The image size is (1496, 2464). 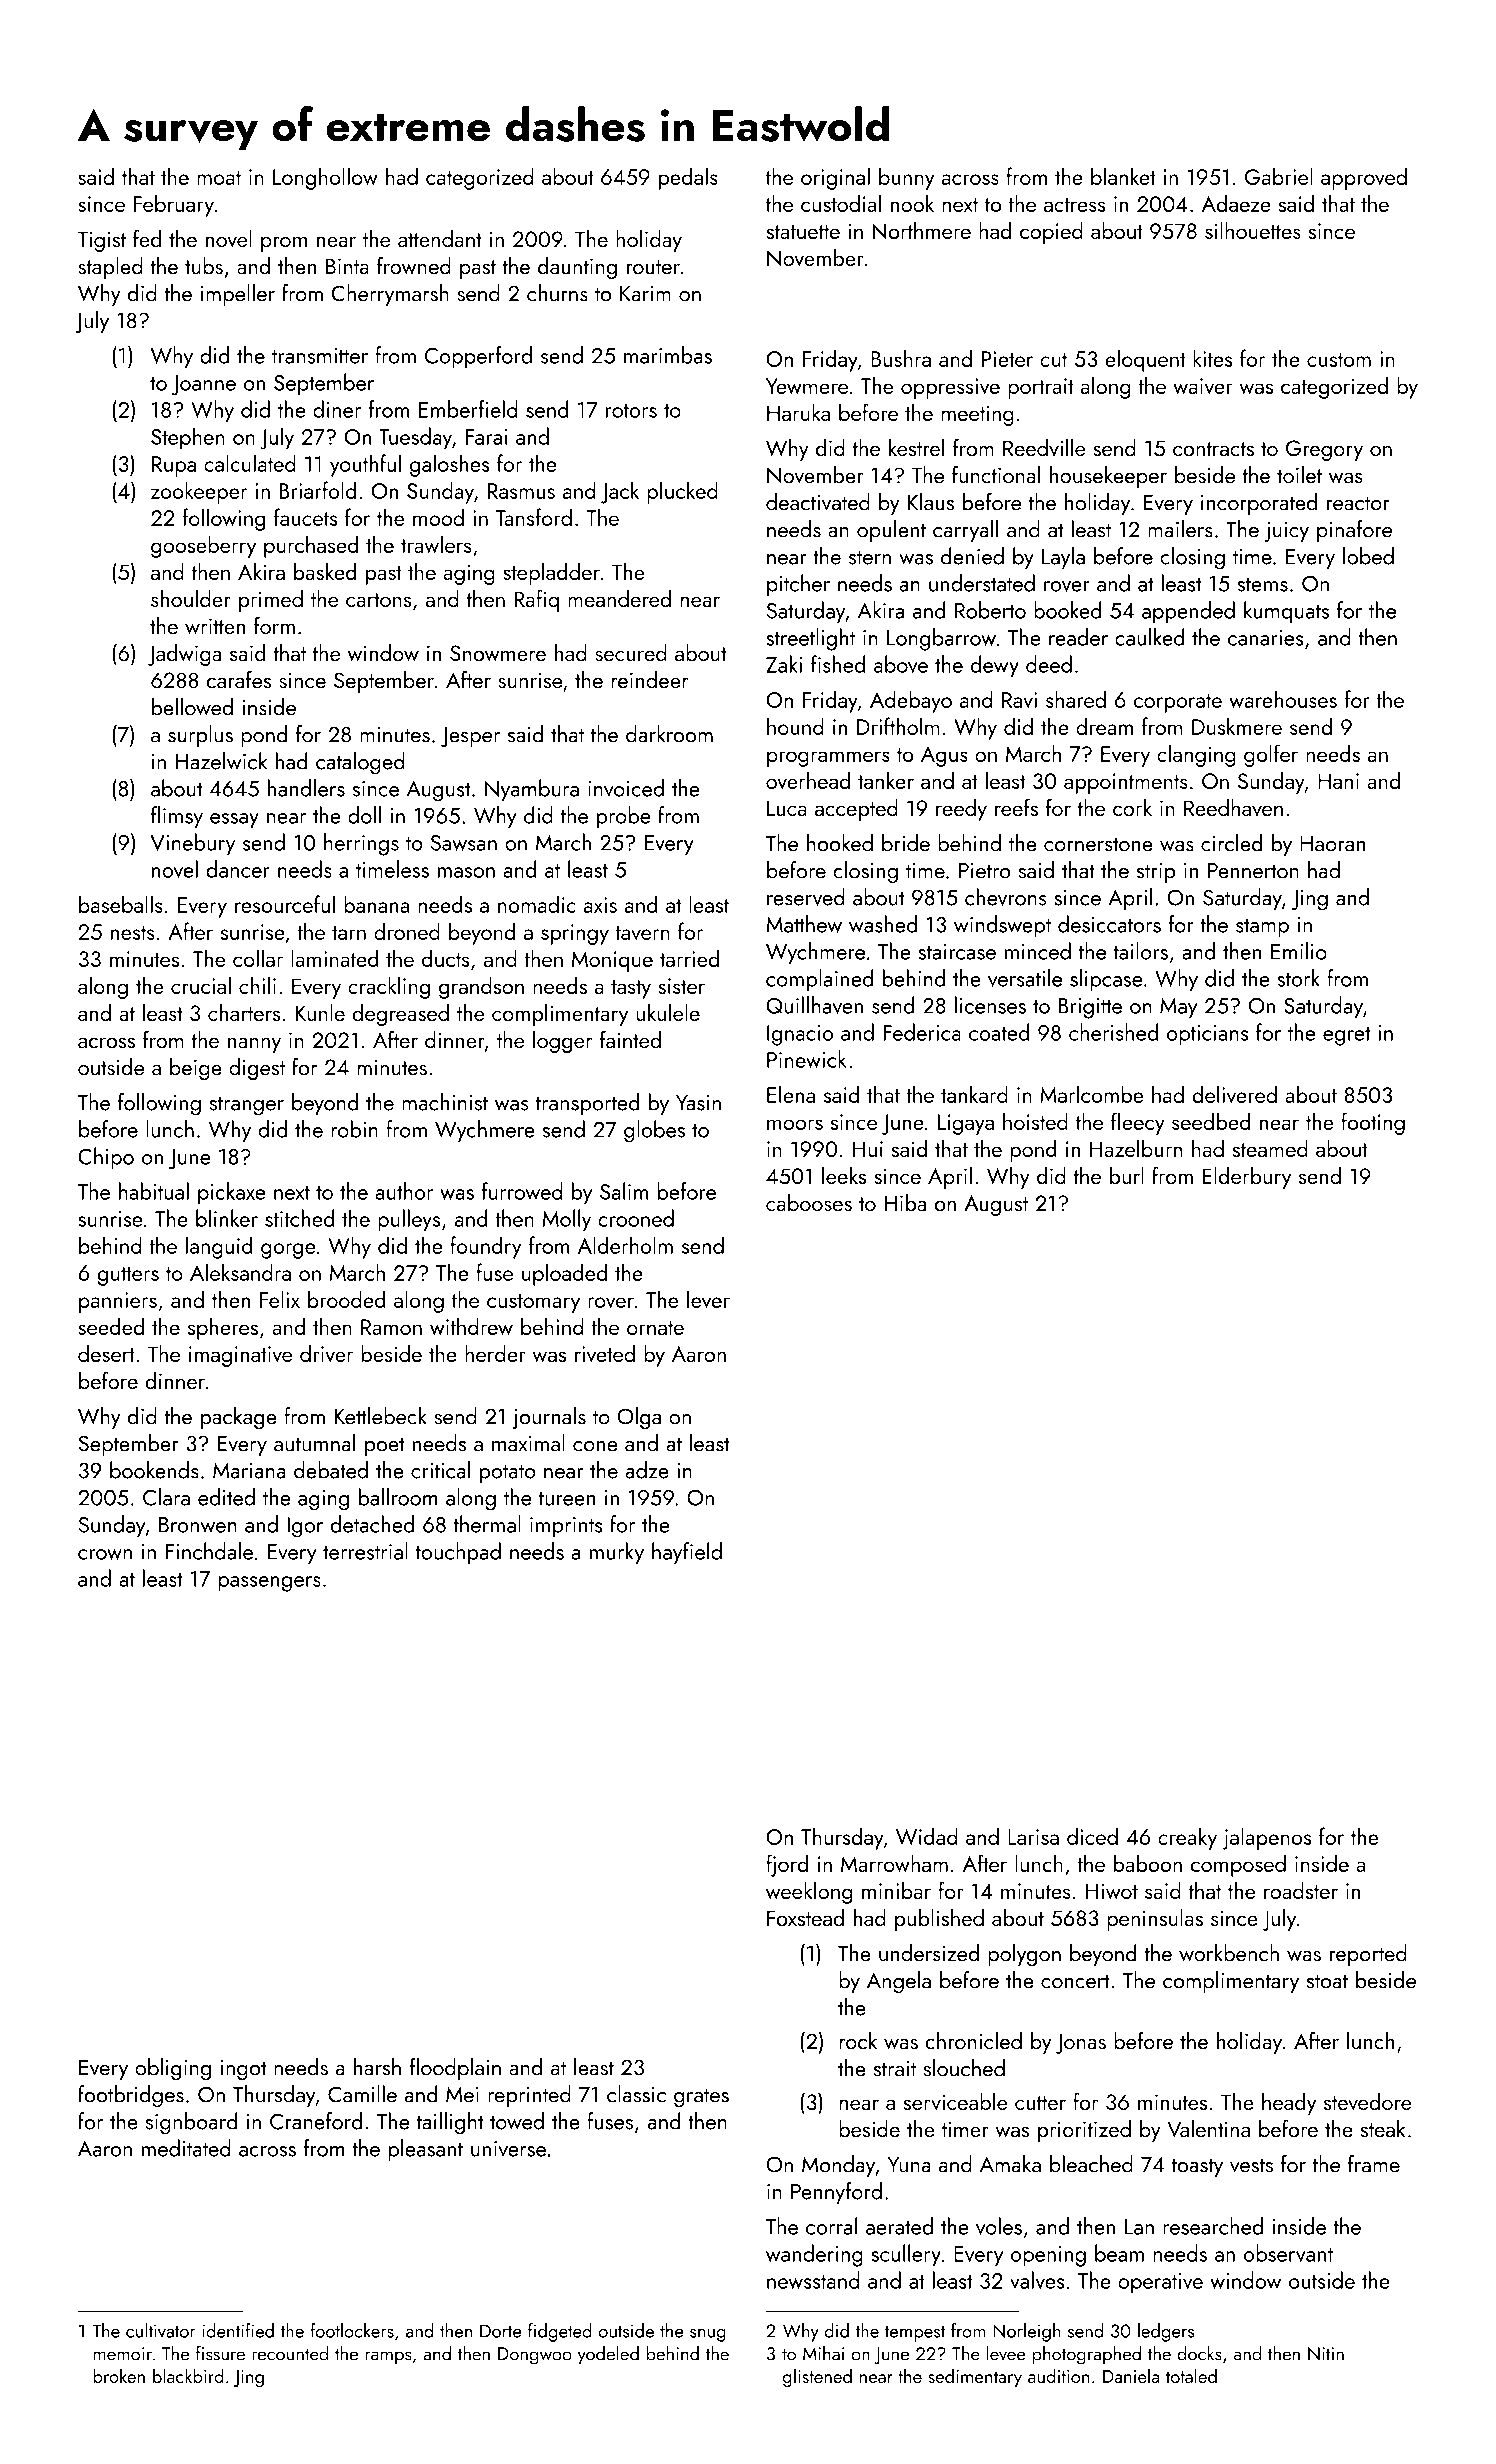 I want to click on Bronwen, so click(x=198, y=1525).
